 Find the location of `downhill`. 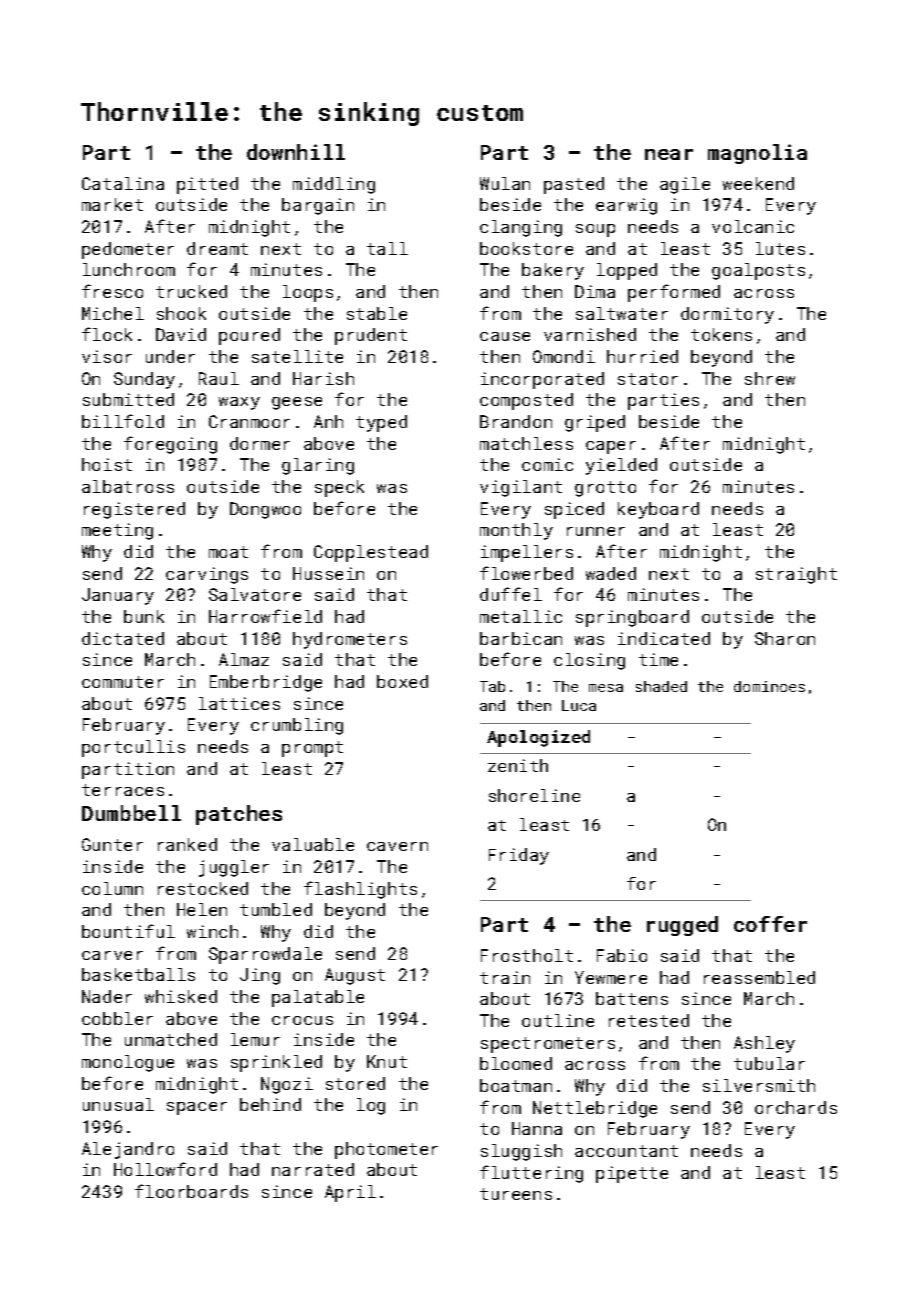

downhill is located at coordinates (296, 152).
